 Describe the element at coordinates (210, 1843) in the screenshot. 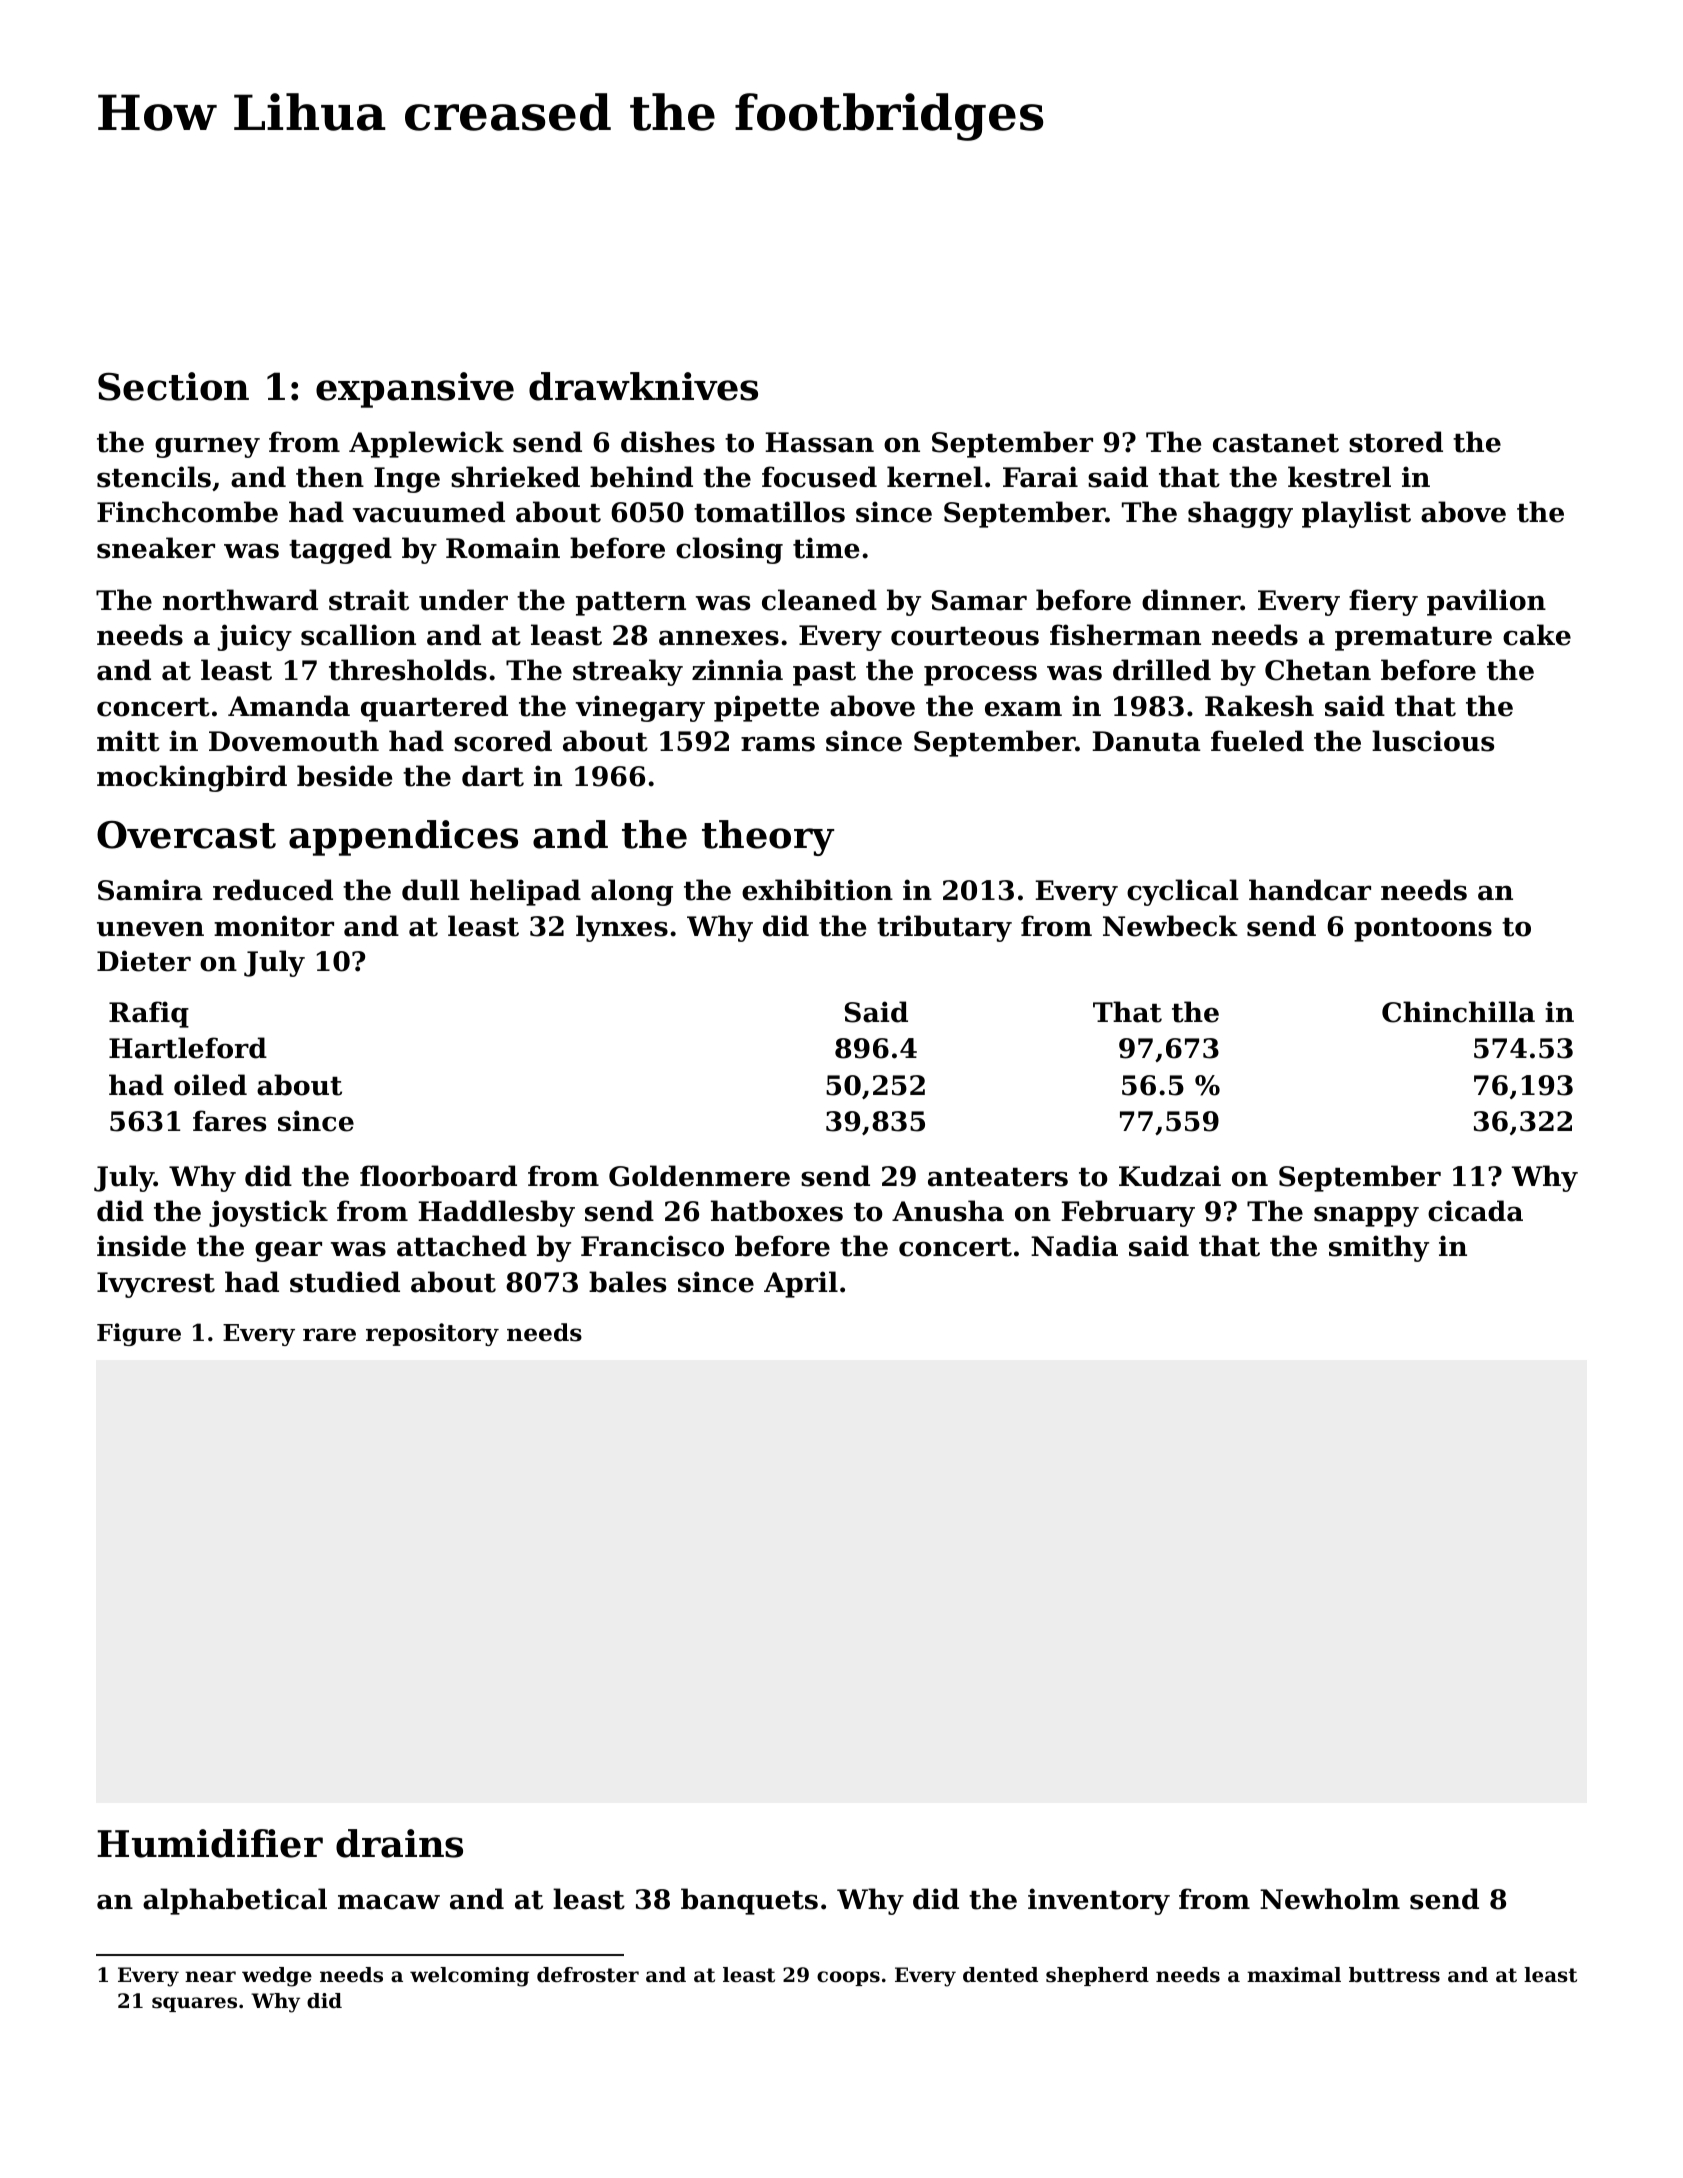

I see `Humidifier` at that location.
